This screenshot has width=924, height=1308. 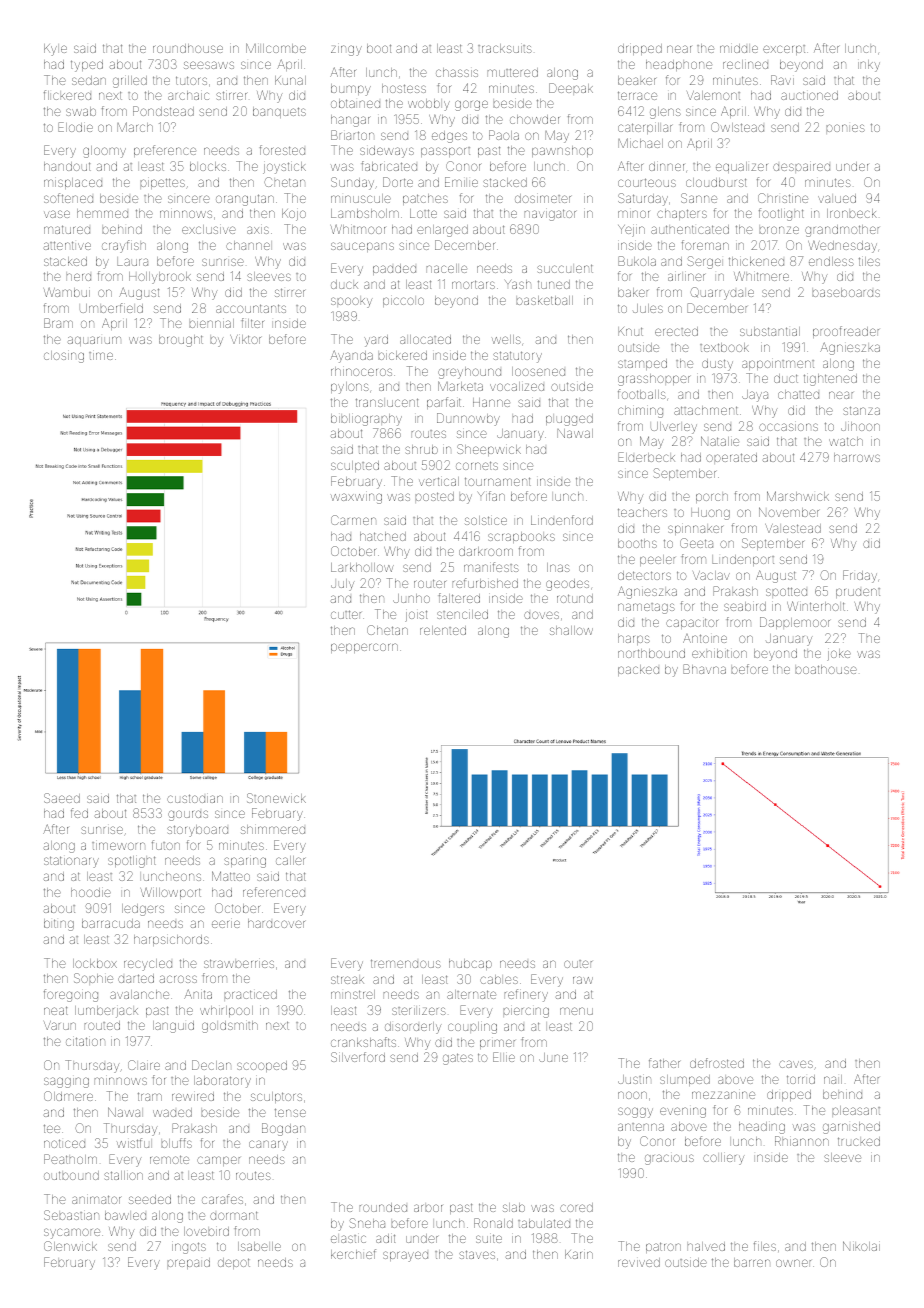 What do you see at coordinates (346, 614) in the screenshot?
I see `cutter` at bounding box center [346, 614].
